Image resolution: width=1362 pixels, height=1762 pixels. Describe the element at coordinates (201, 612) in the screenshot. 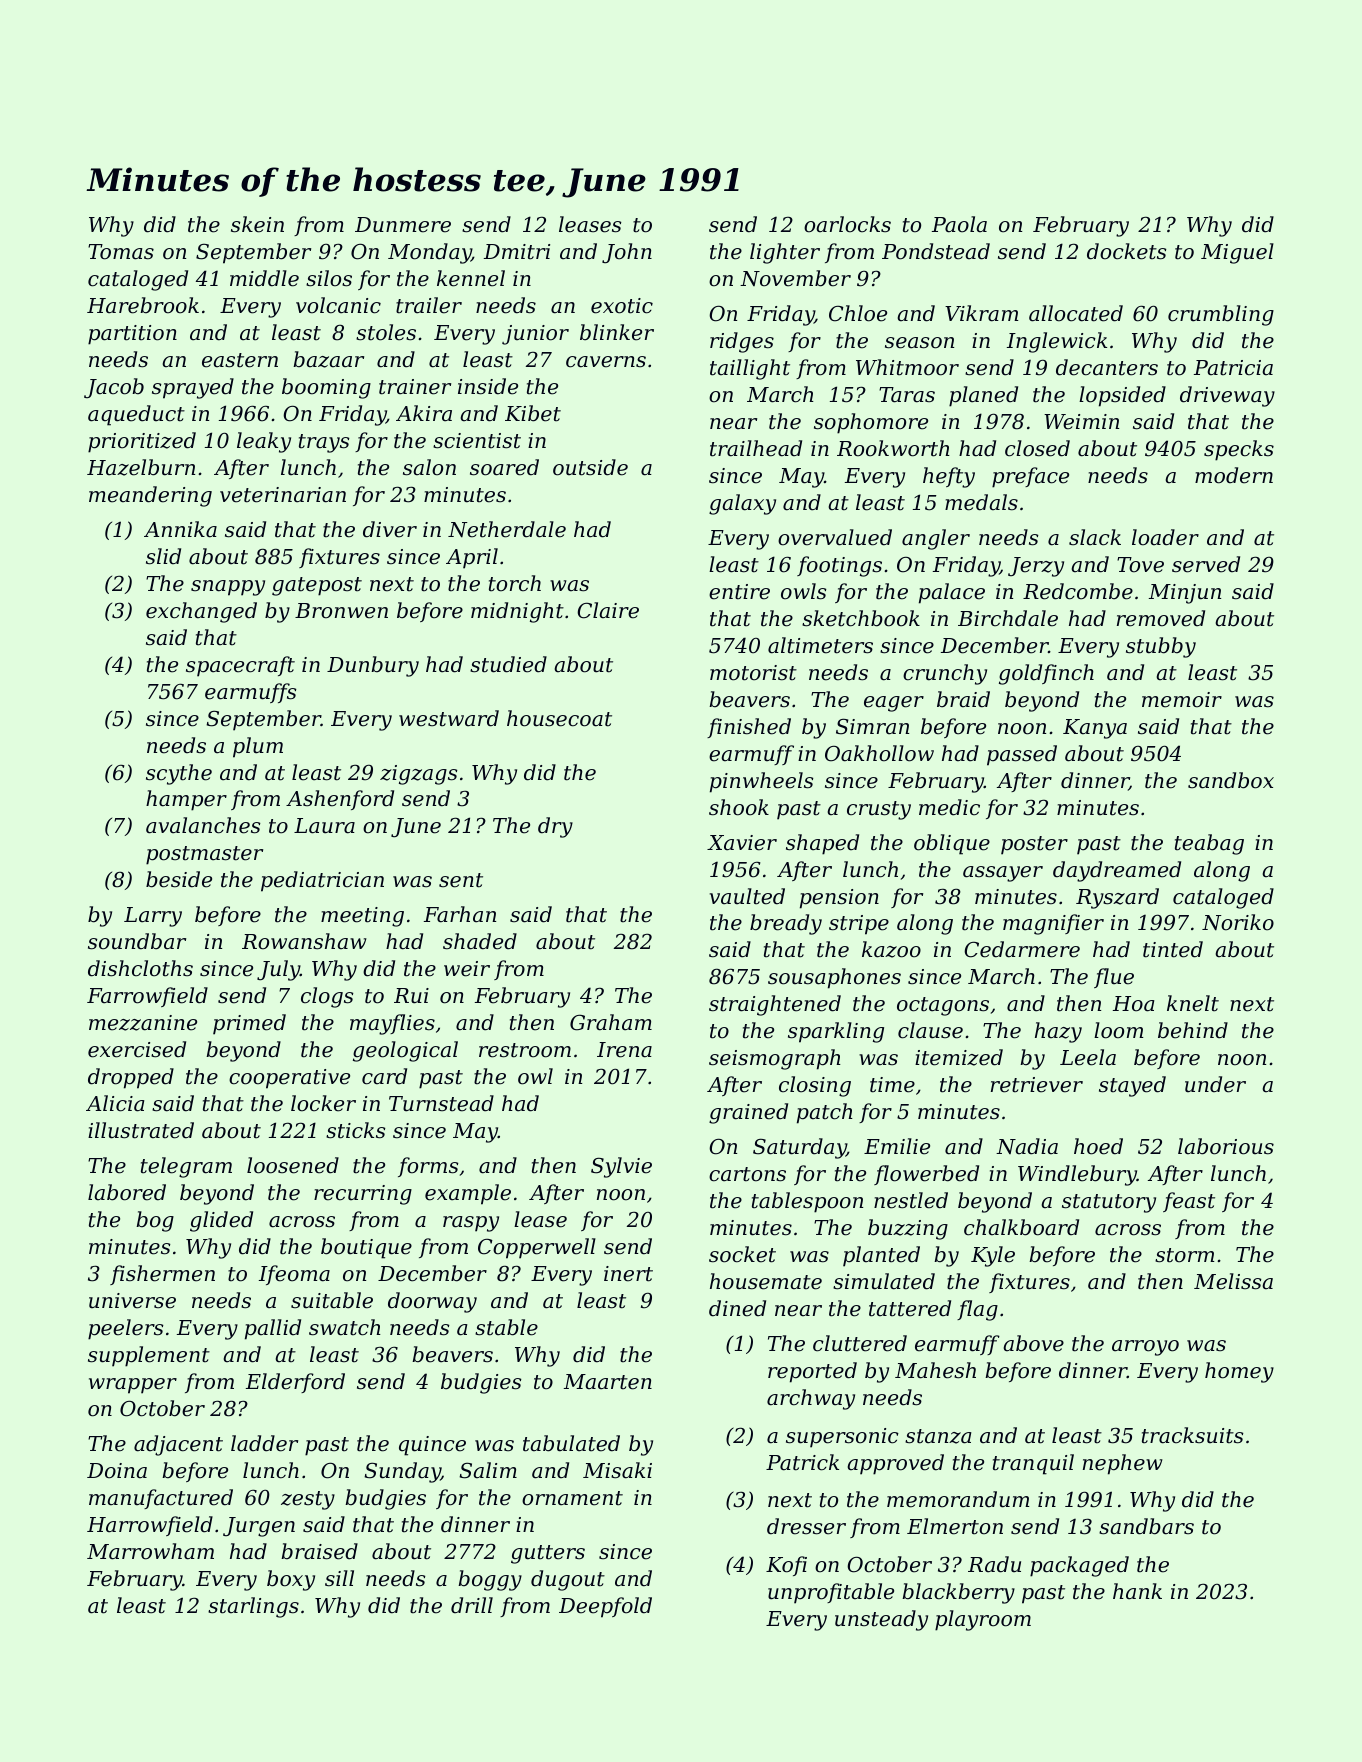

I see `exchanged` at that location.
